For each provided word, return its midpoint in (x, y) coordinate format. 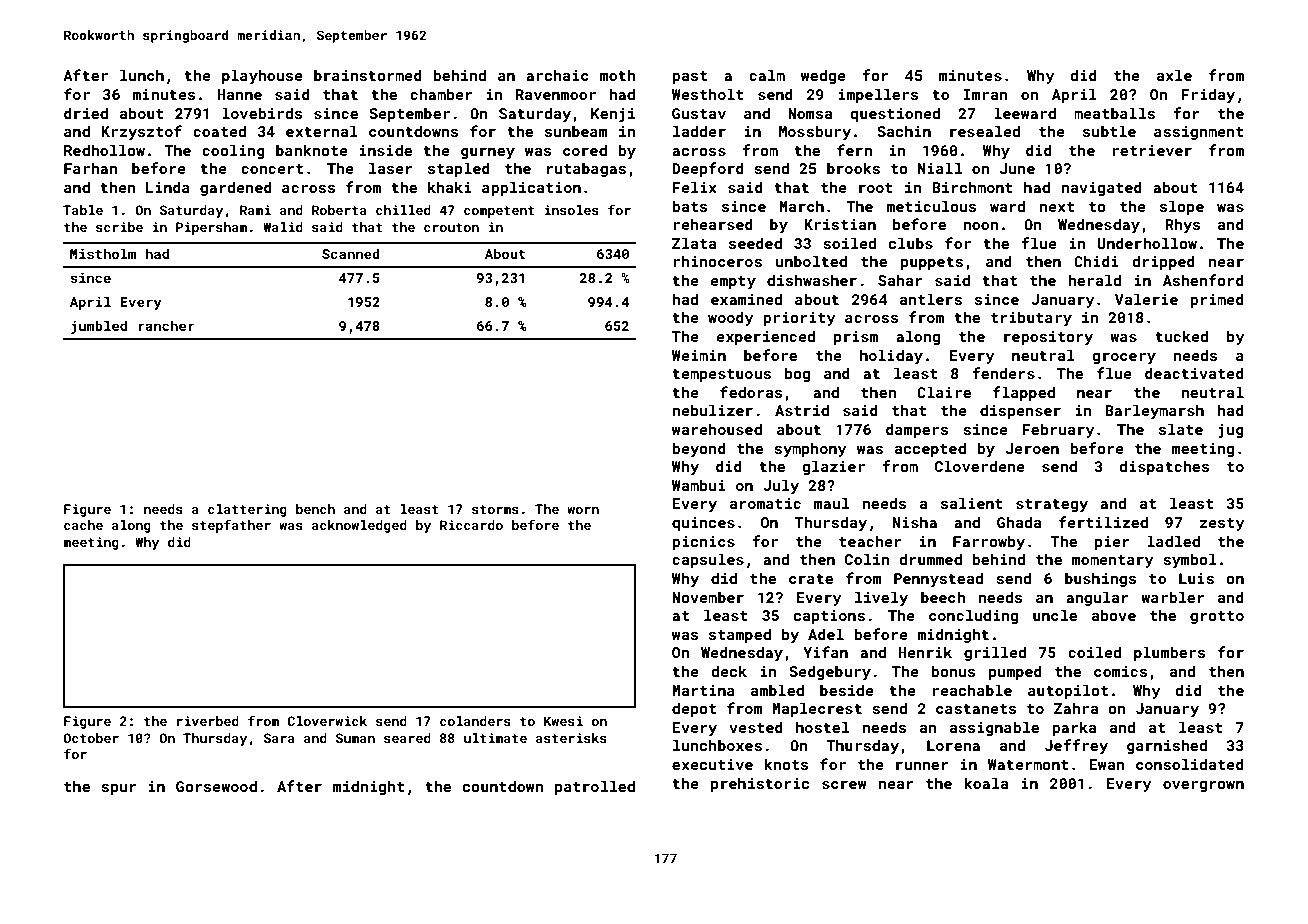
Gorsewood (216, 786)
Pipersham (211, 228)
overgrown (1203, 786)
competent (499, 212)
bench (315, 509)
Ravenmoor (556, 94)
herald (1094, 280)
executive (712, 764)
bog (797, 374)
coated (219, 131)
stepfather (231, 526)
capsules (708, 560)
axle (1174, 75)
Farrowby (989, 542)
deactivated (1194, 373)
